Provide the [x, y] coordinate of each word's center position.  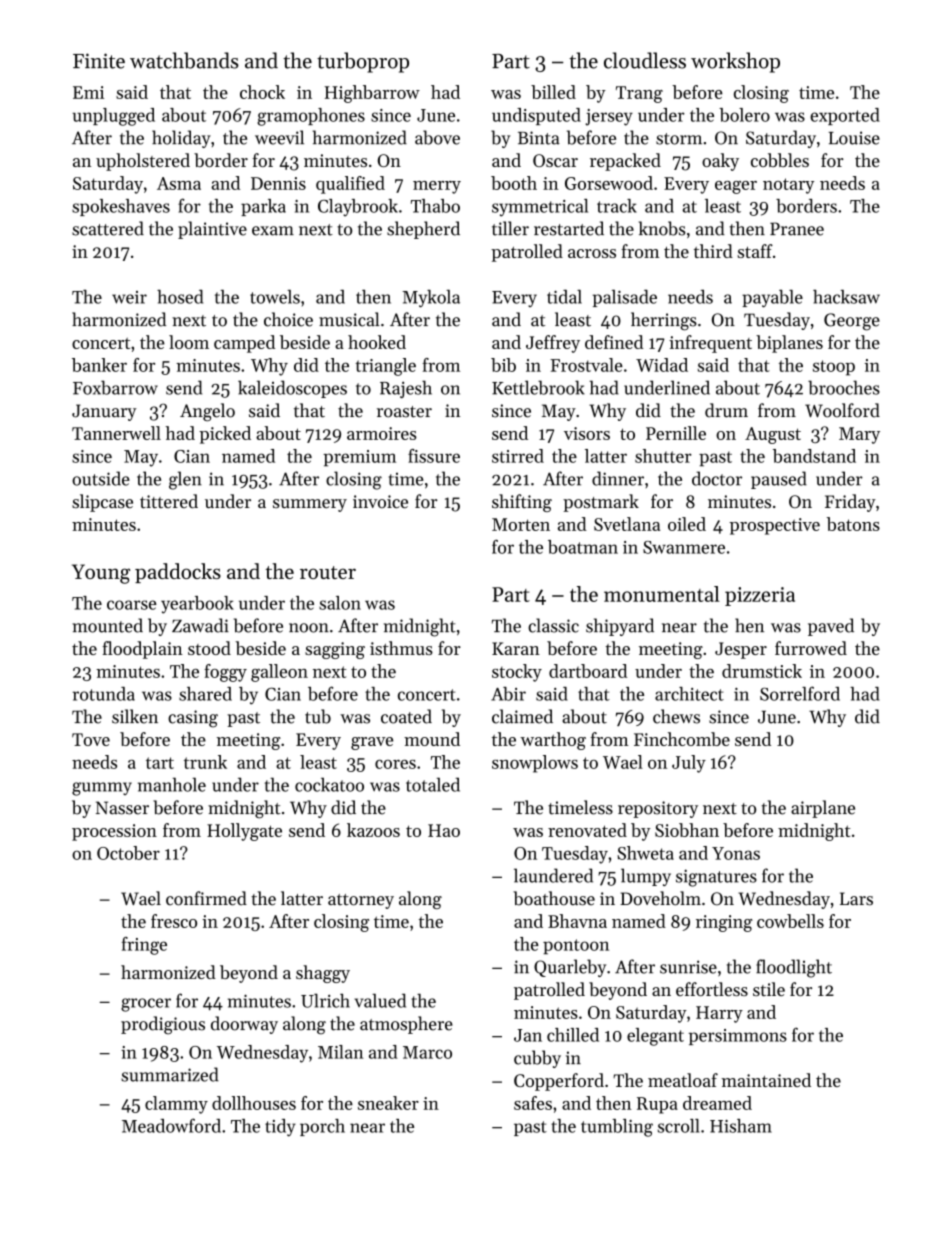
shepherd [423, 230]
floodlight [794, 968]
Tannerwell [116, 433]
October [128, 853]
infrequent [710, 344]
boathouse [554, 898]
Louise [854, 138]
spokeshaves [121, 207]
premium [359, 458]
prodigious [163, 1025]
